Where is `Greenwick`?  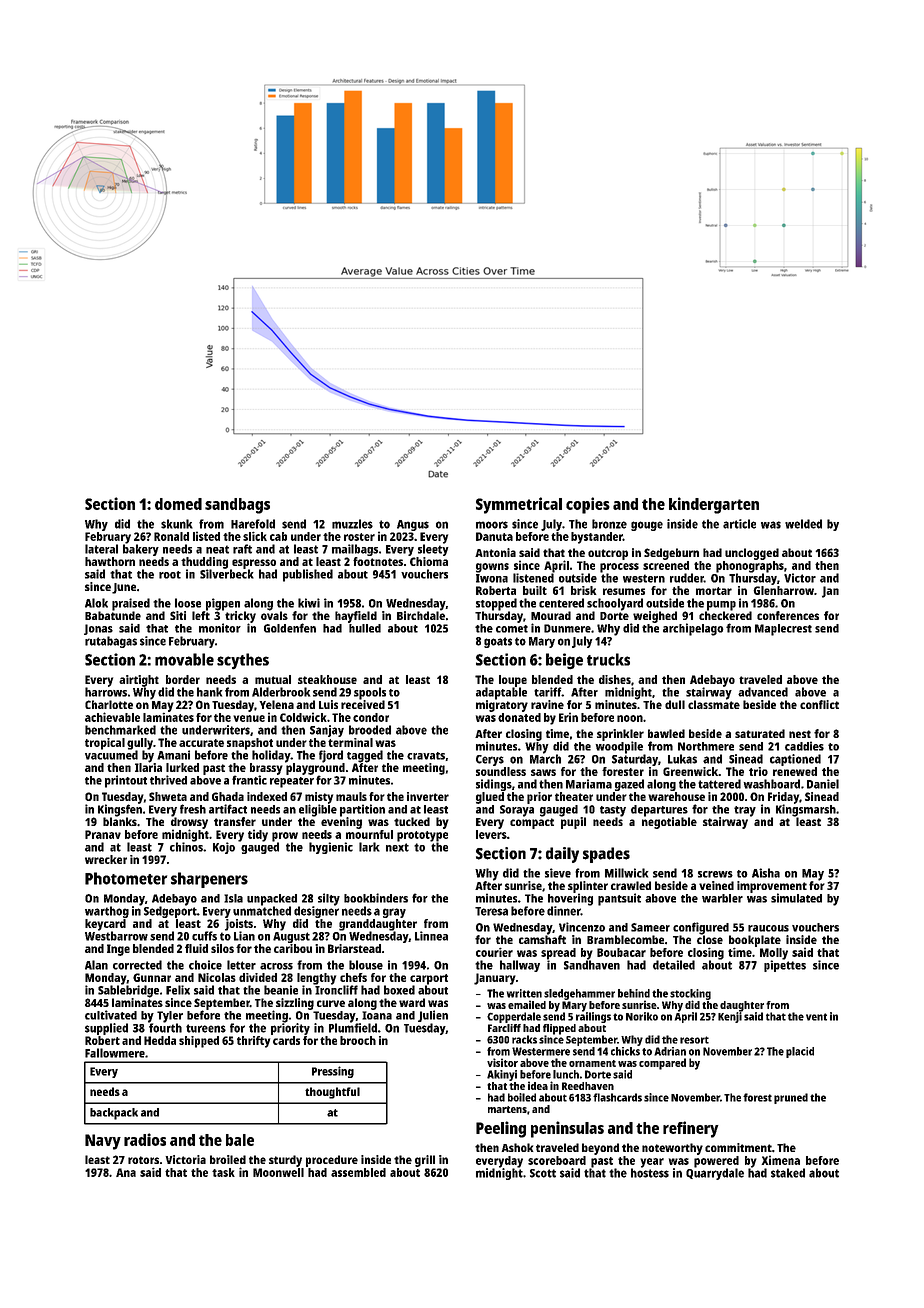
Greenwick is located at coordinates (690, 771).
